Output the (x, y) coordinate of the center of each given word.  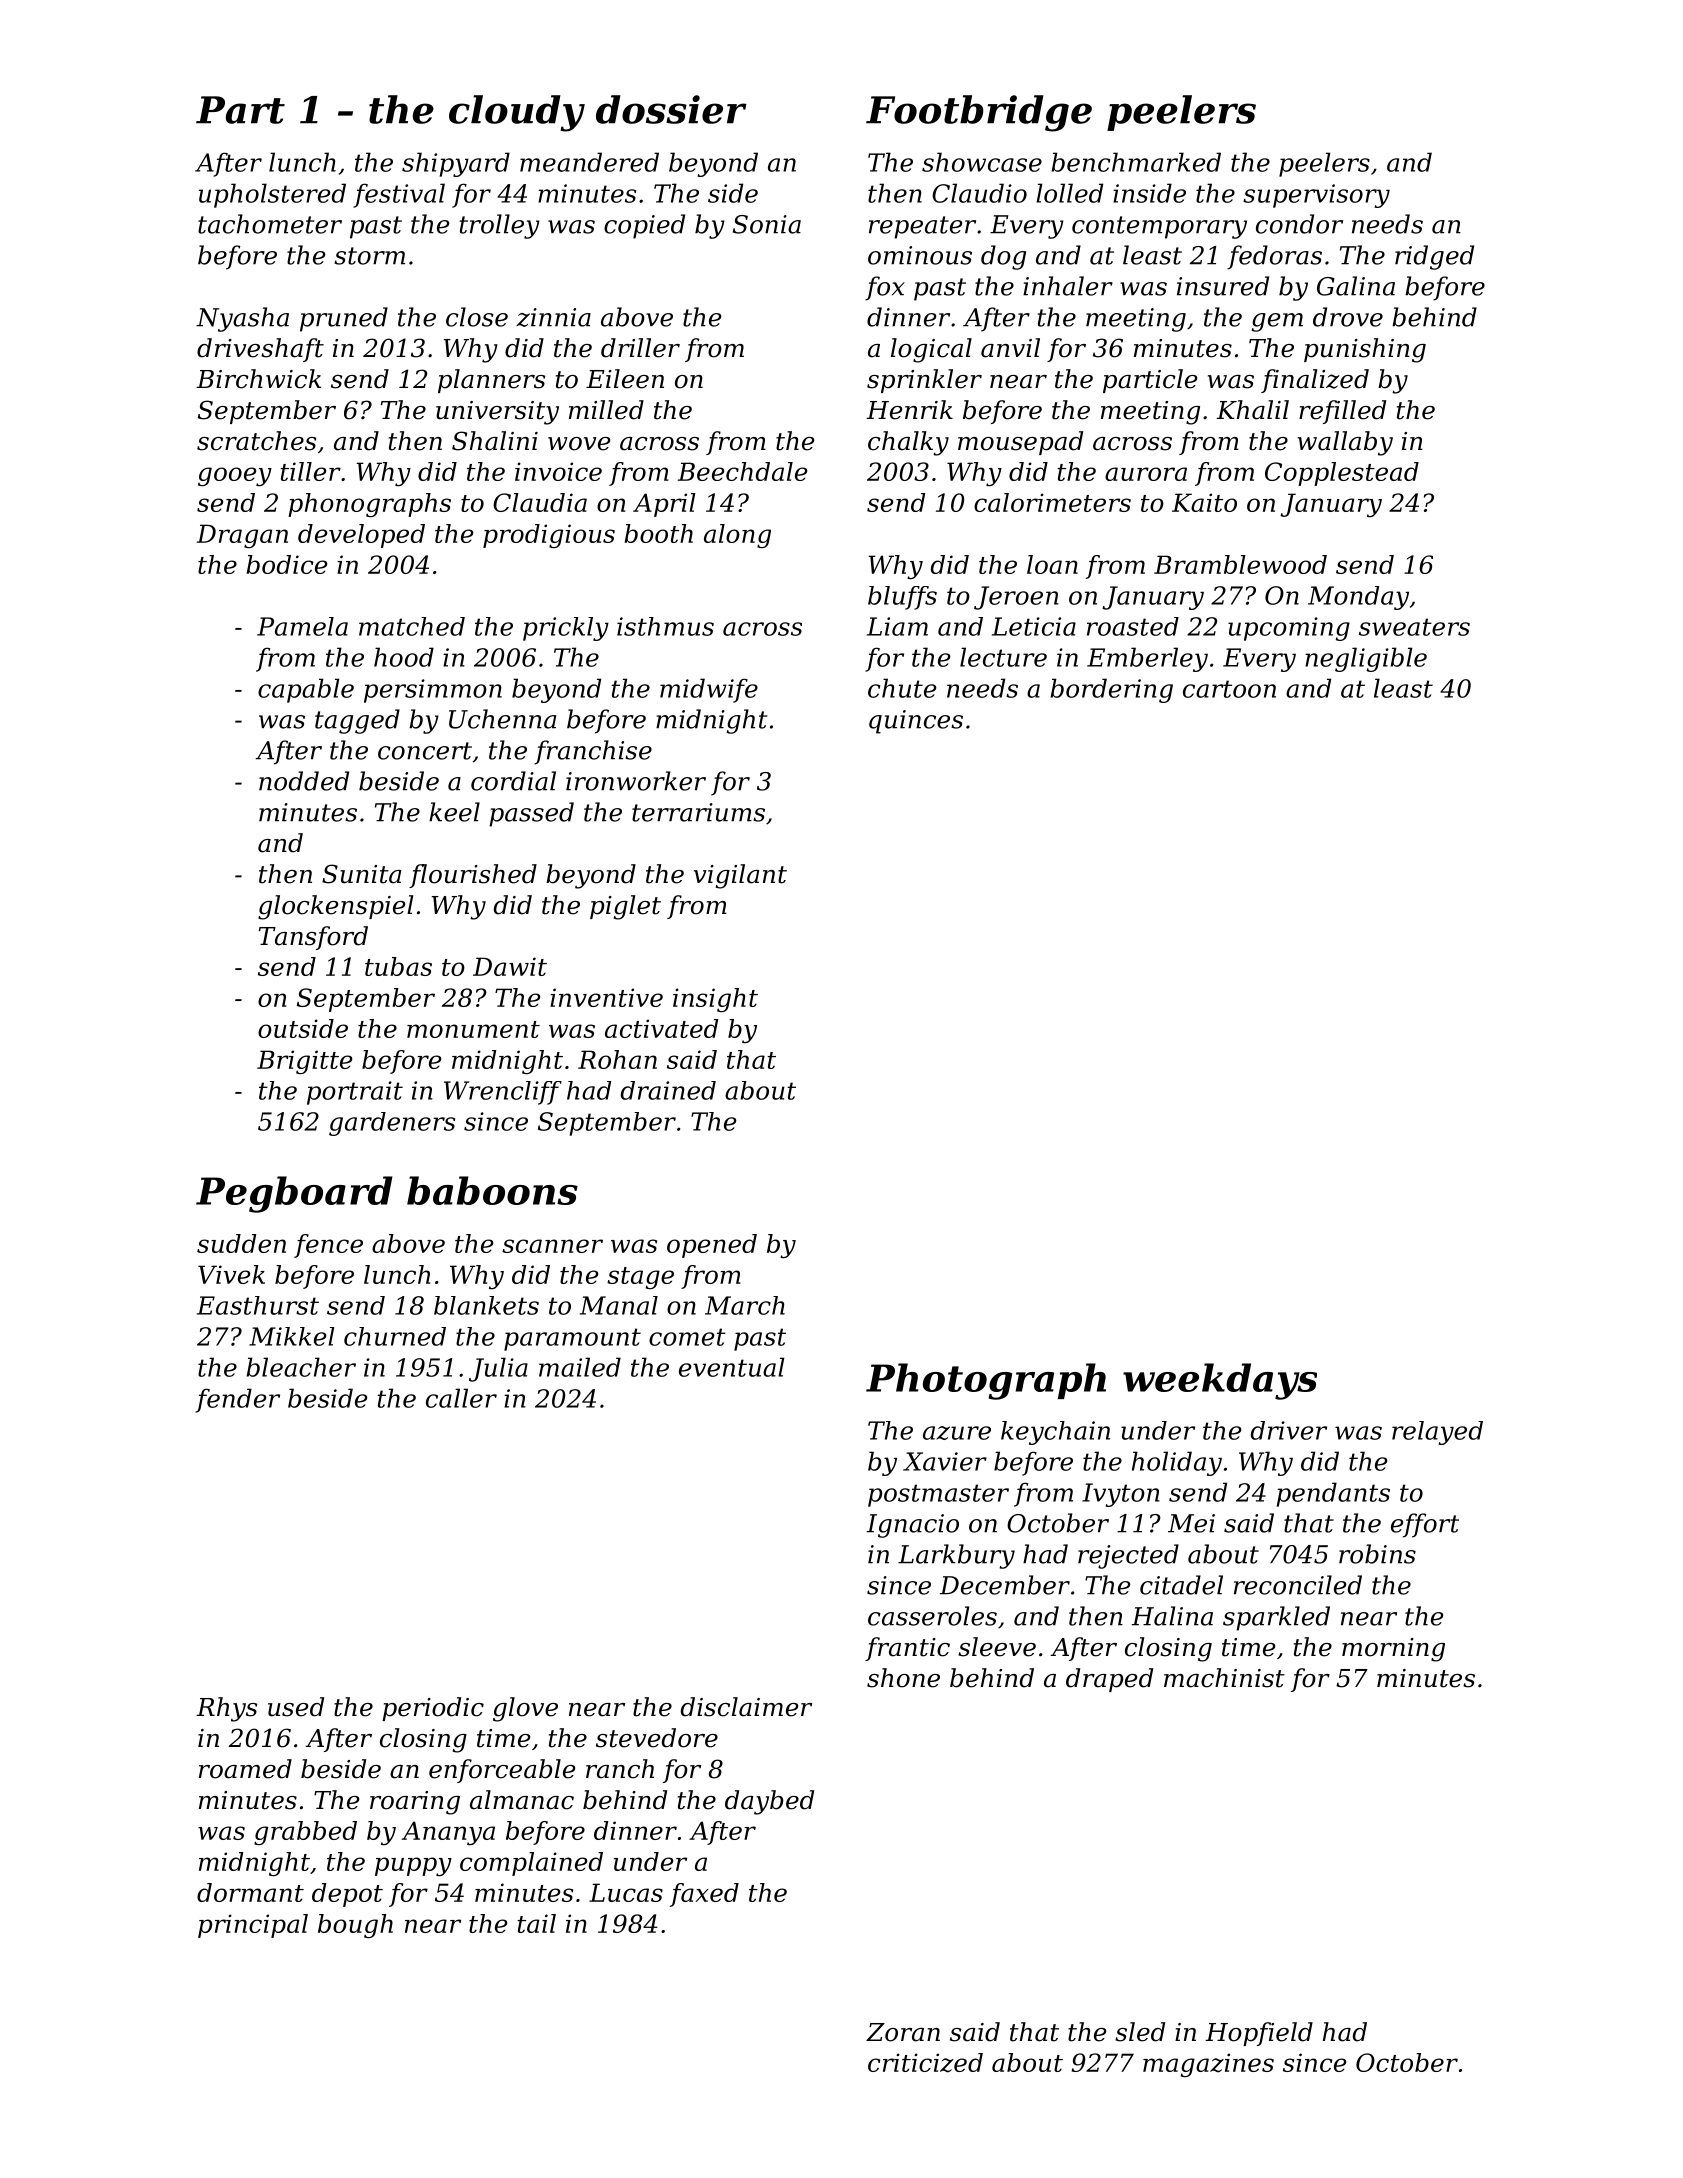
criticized (925, 2063)
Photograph (986, 1381)
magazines (1208, 2065)
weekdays (1220, 1381)
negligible (1366, 659)
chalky (908, 443)
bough (355, 1926)
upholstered (272, 195)
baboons (492, 1190)
